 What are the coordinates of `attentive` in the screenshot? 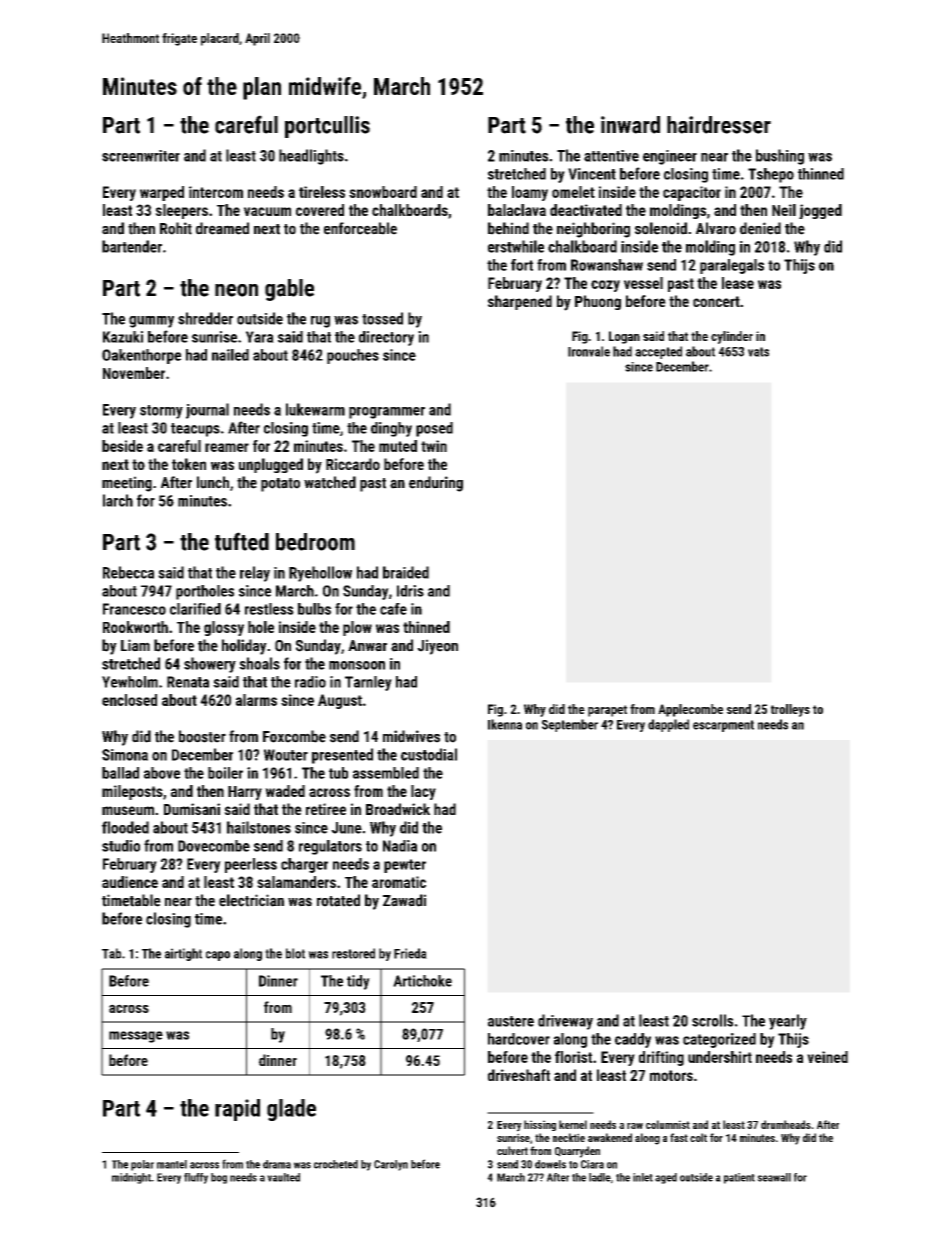 It's located at (611, 156).
